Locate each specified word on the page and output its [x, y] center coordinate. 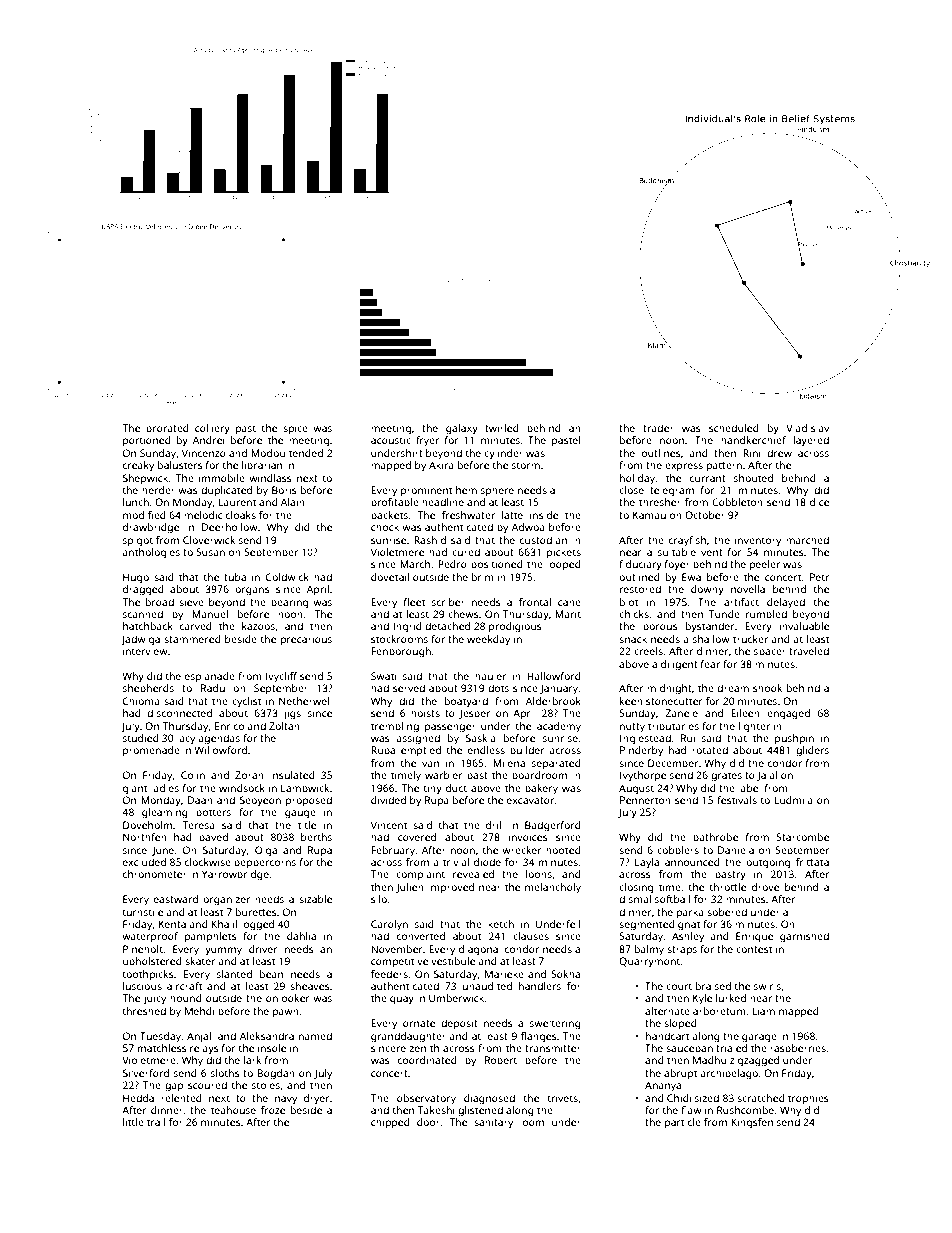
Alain [293, 502]
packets [389, 516]
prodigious [515, 627]
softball [672, 899]
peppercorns [265, 864]
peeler [765, 565]
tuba [235, 577]
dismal [635, 899]
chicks [634, 614]
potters [213, 813]
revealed [473, 874]
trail [156, 1122]
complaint [420, 875]
